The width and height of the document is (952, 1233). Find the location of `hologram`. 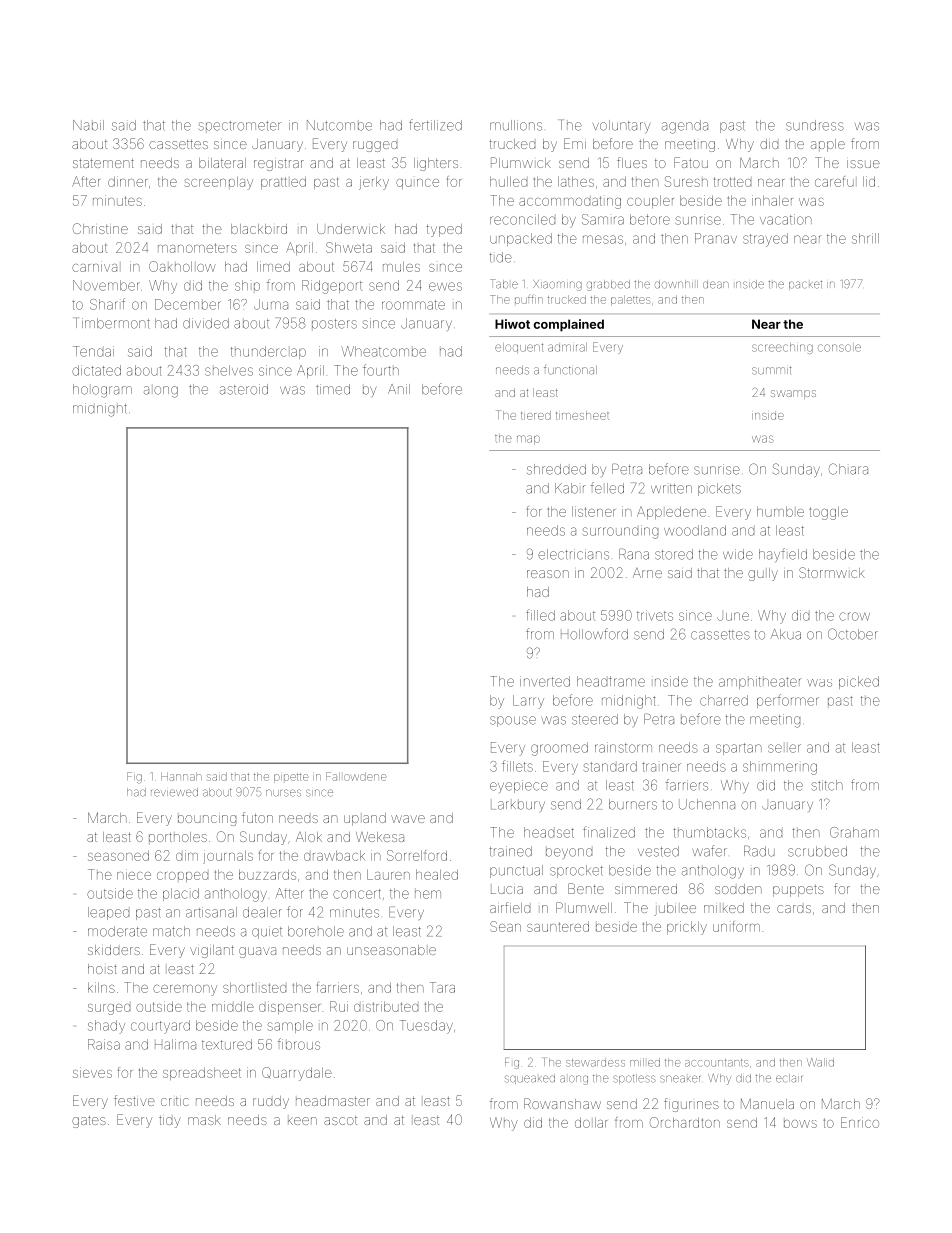

hologram is located at coordinates (102, 391).
